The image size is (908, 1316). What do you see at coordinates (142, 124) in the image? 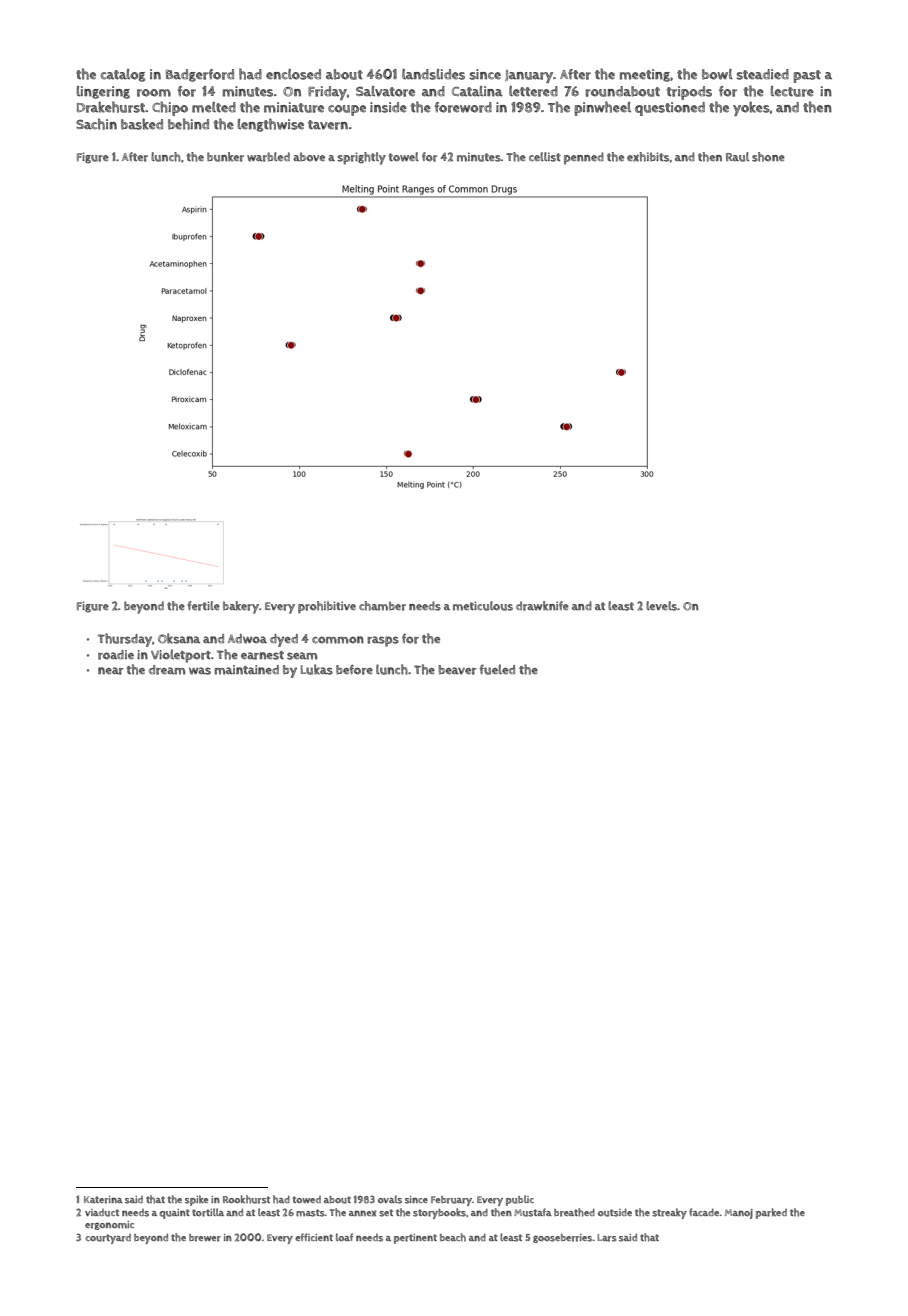
I see `basked` at bounding box center [142, 124].
